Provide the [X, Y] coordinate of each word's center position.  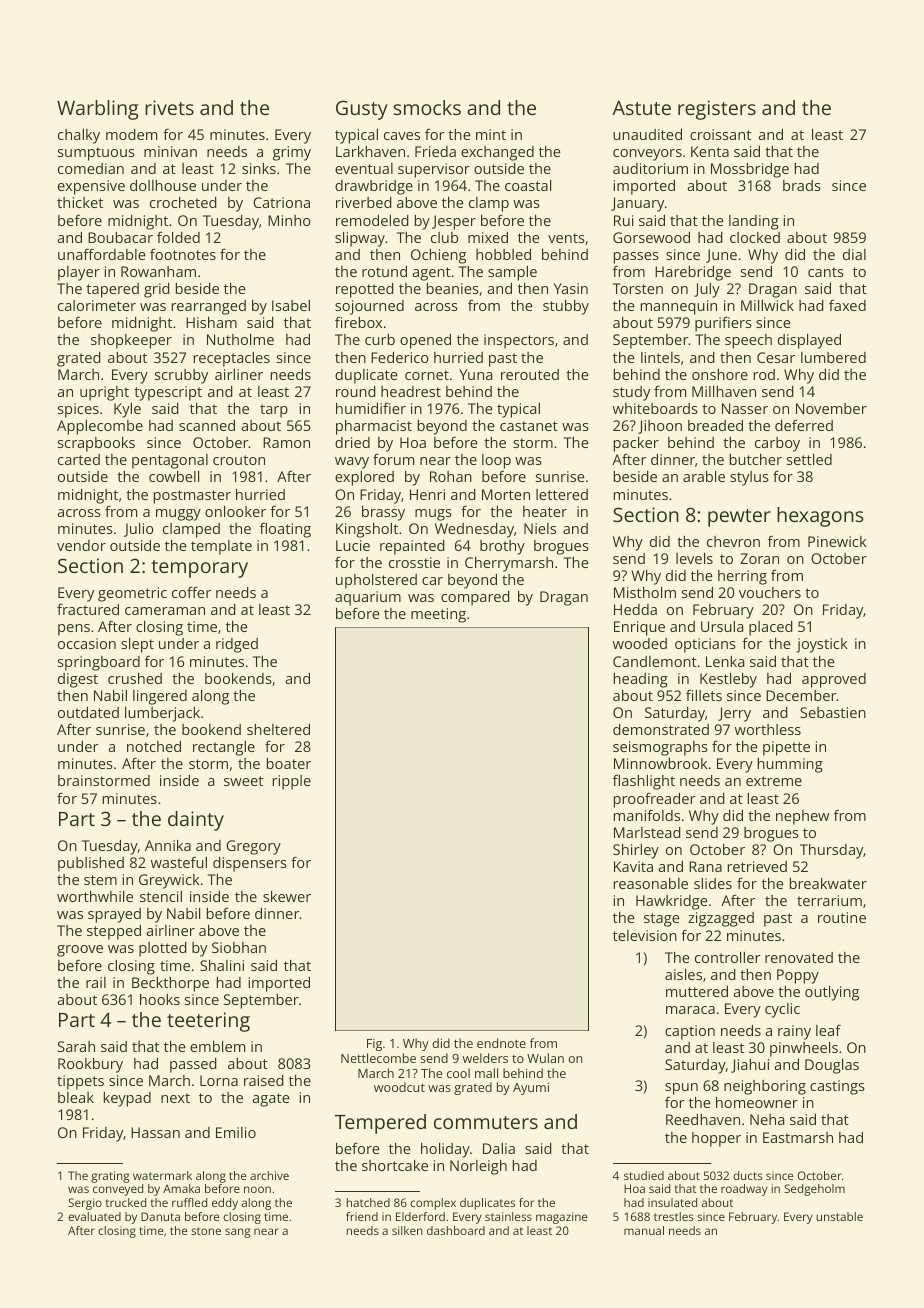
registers [717, 110]
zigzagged [721, 919]
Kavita [633, 866]
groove [80, 951]
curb [380, 339]
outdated [88, 712]
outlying [832, 993]
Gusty [362, 110]
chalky [79, 136]
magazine [561, 1218]
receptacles [232, 359]
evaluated [94, 1216]
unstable [839, 1216]
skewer [287, 896]
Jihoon [660, 427]
